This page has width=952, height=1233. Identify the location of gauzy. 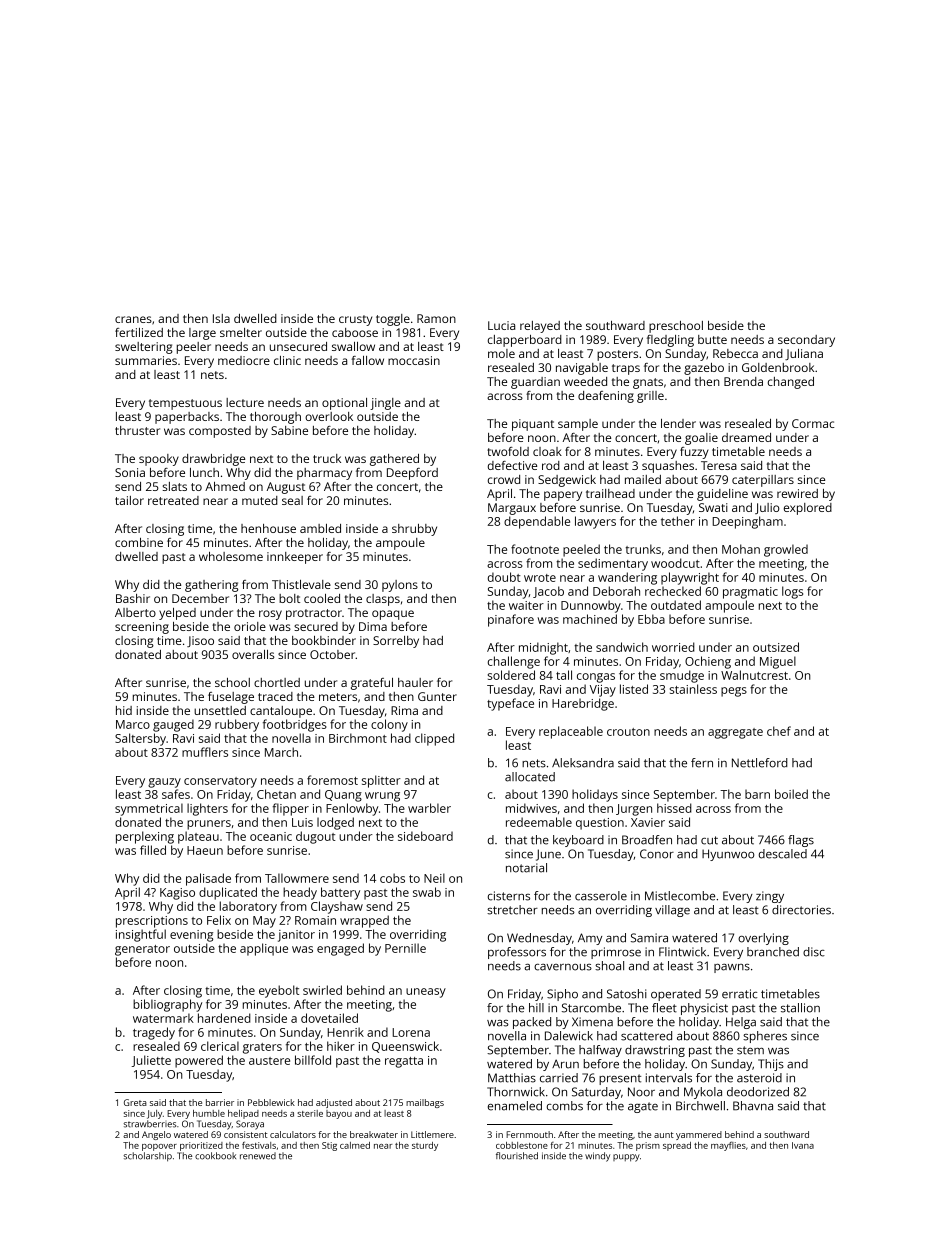
(164, 783).
